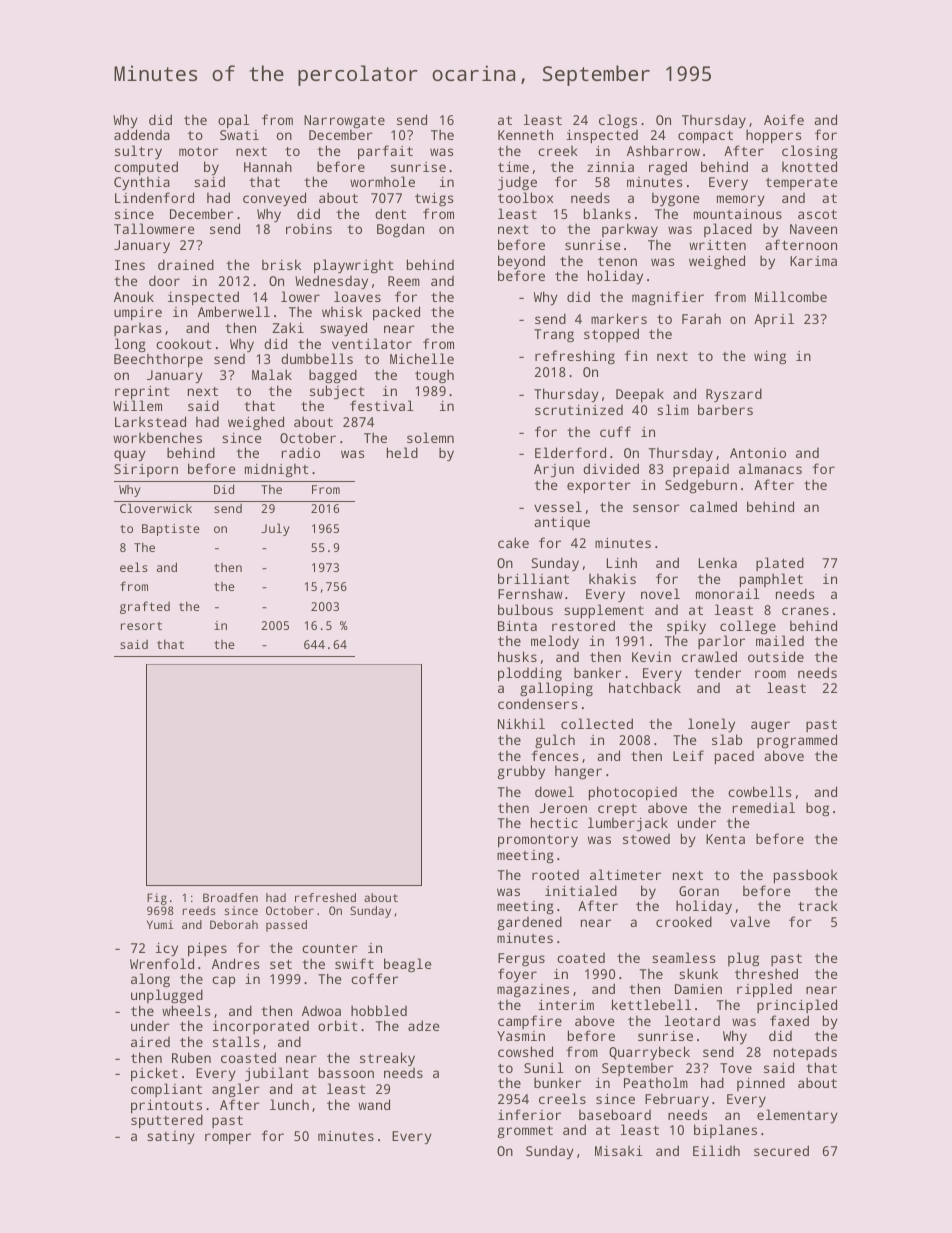  I want to click on aired, so click(150, 1042).
